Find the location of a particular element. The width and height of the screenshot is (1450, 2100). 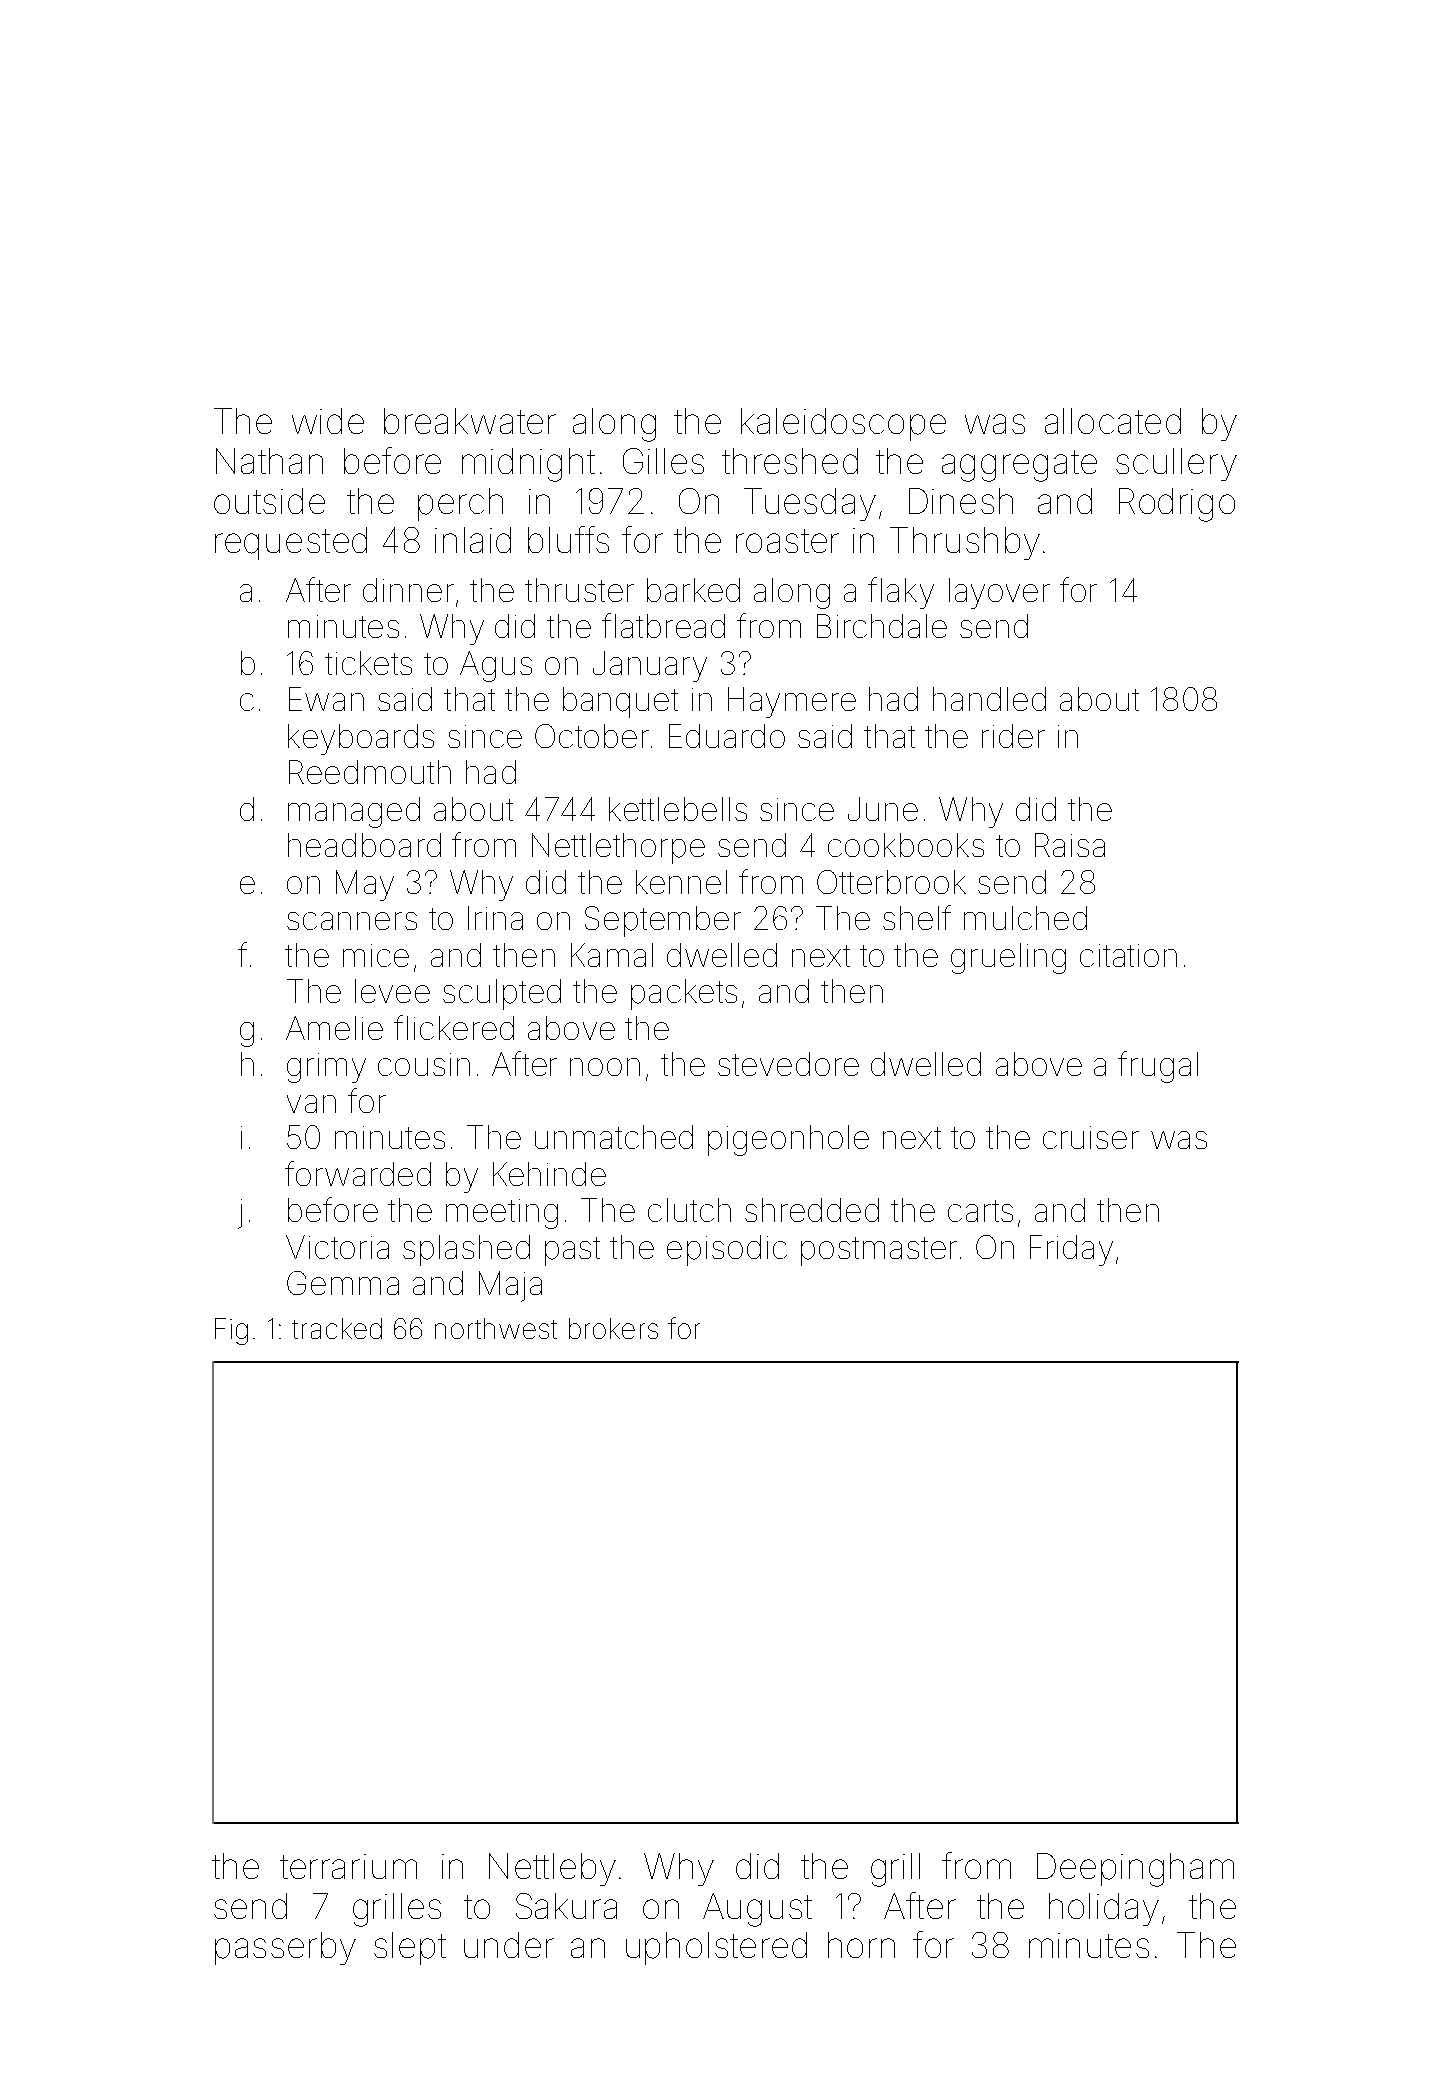

breakwater is located at coordinates (470, 421).
